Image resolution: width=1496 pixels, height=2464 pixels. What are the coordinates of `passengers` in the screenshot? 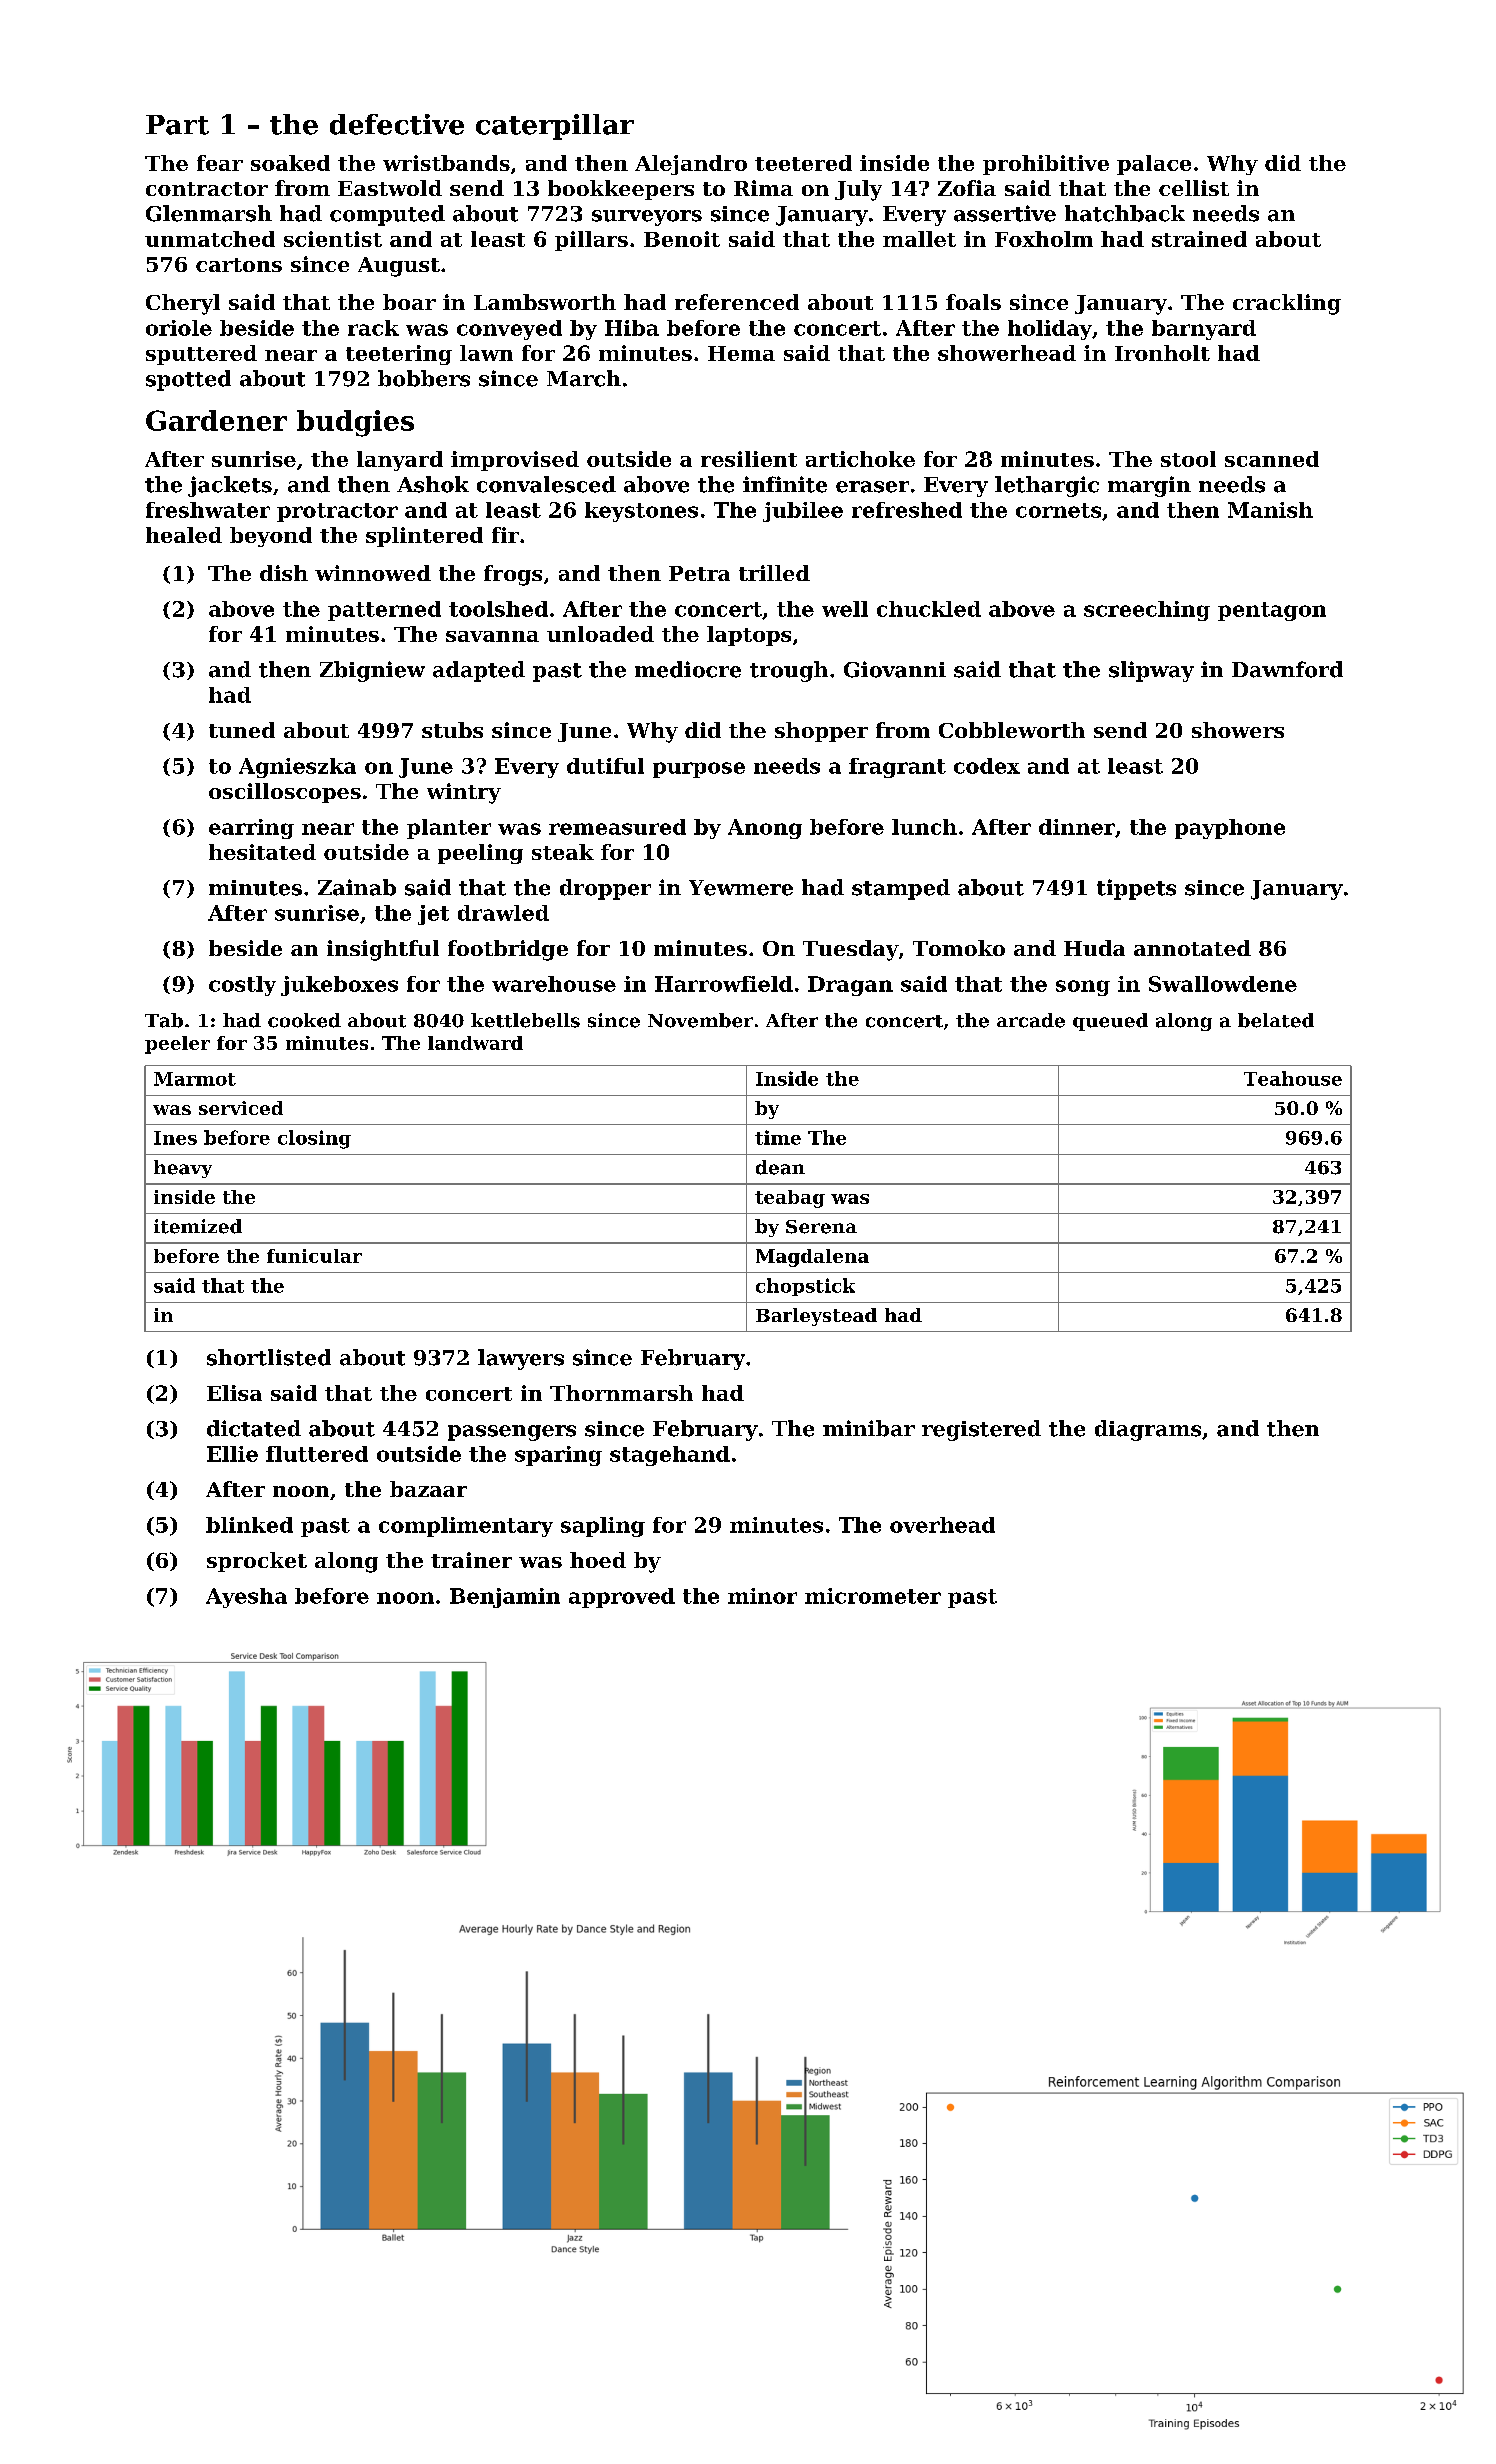 It's located at (512, 1433).
